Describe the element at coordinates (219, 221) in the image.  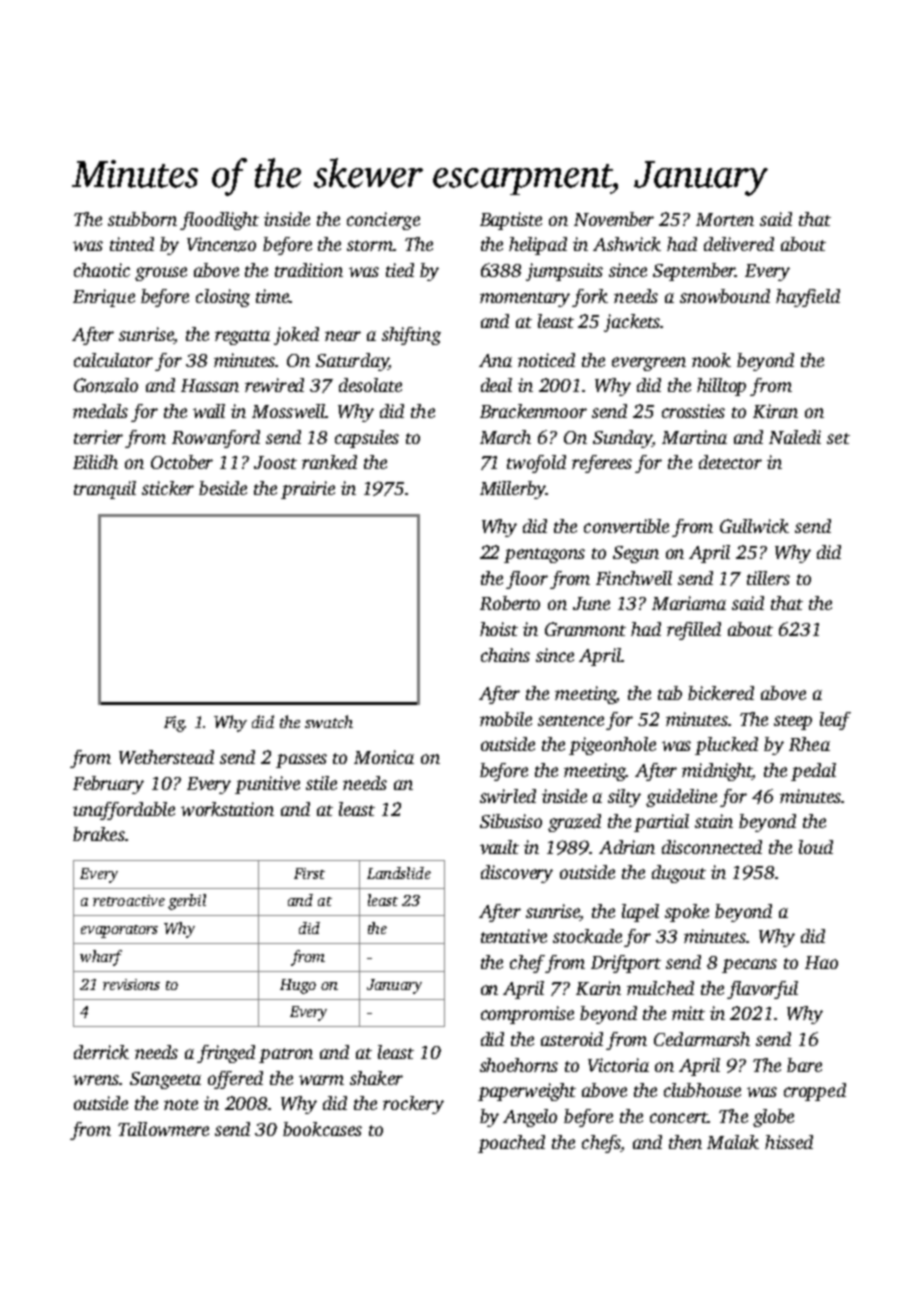
I see `floodlight` at that location.
